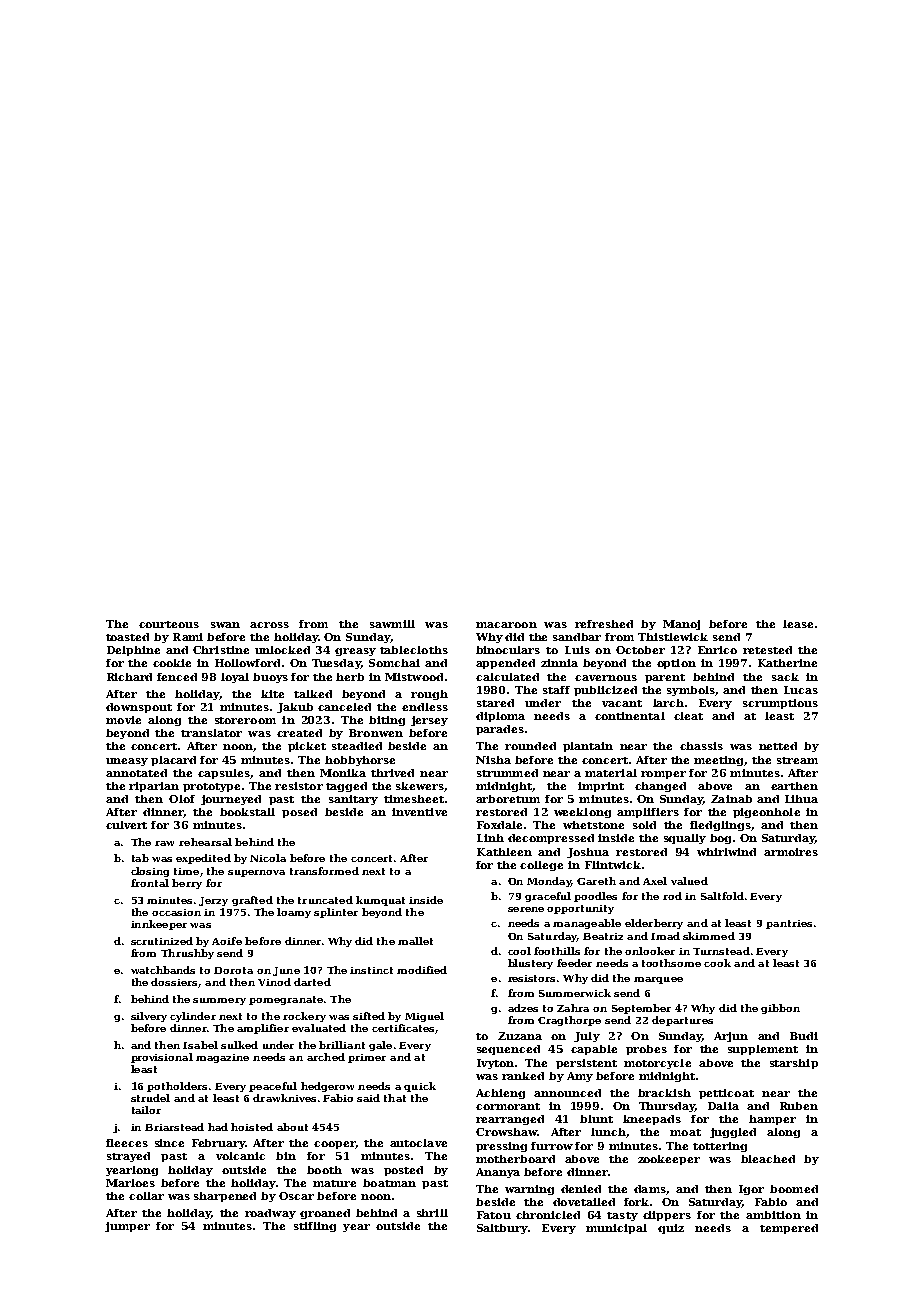  What do you see at coordinates (270, 1214) in the screenshot?
I see `roadway` at bounding box center [270, 1214].
